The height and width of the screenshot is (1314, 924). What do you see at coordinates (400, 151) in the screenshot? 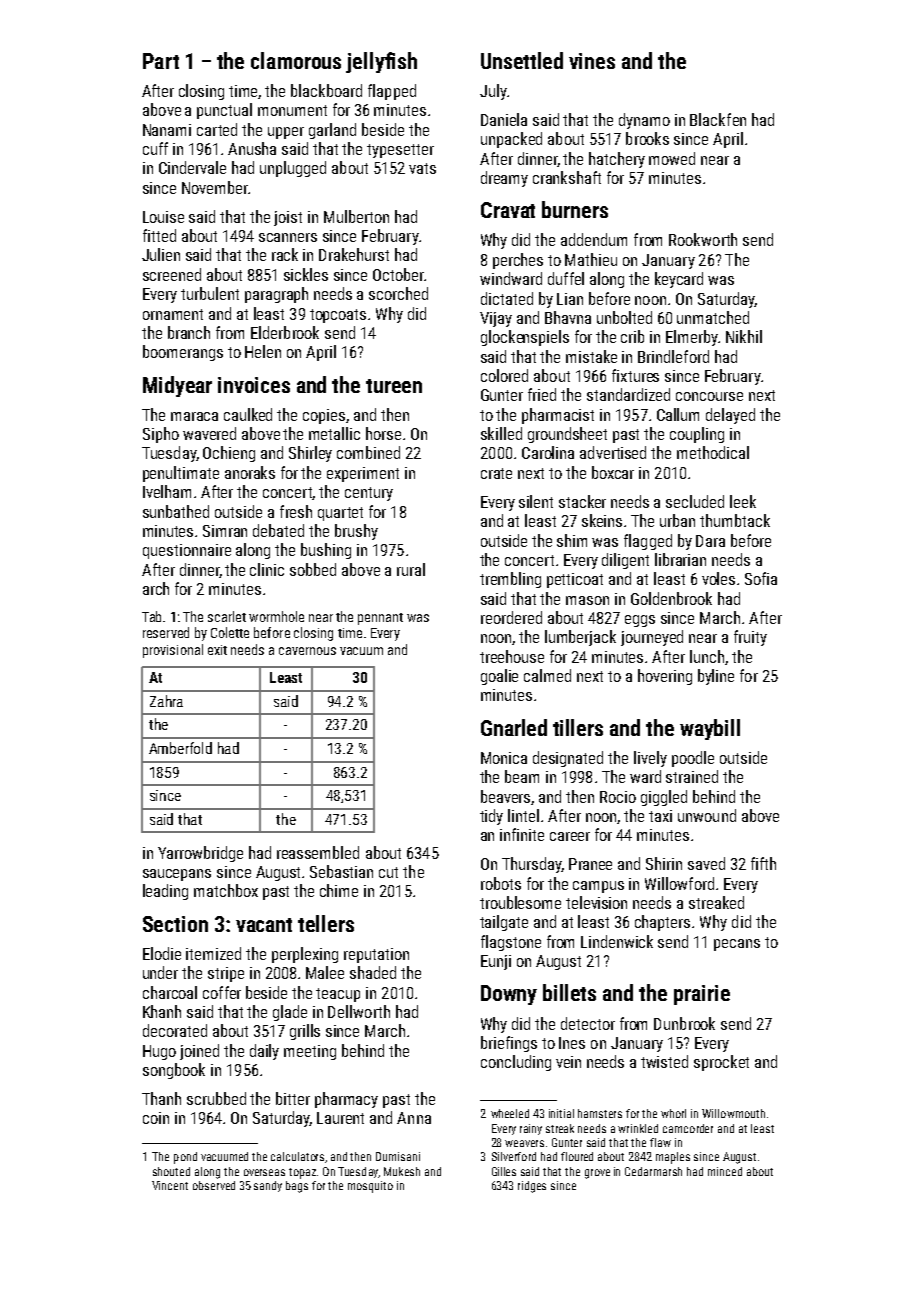
I see `typesetter` at bounding box center [400, 151].
